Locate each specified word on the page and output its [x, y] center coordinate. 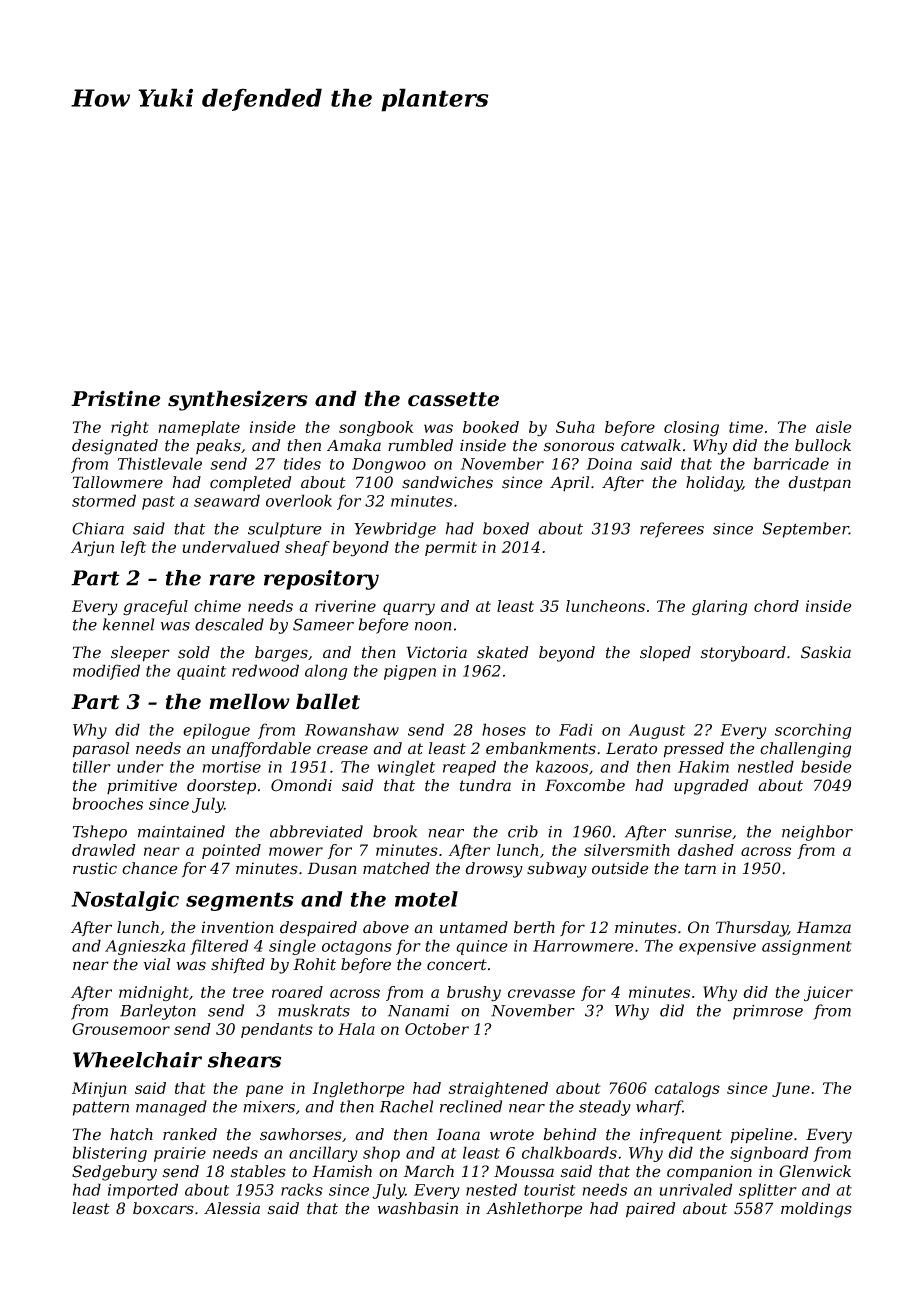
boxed [506, 528]
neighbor [817, 833]
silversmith [627, 850]
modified [106, 672]
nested [491, 1189]
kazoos [562, 766]
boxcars [163, 1208]
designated [115, 447]
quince [482, 947]
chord [776, 606]
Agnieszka [145, 947]
